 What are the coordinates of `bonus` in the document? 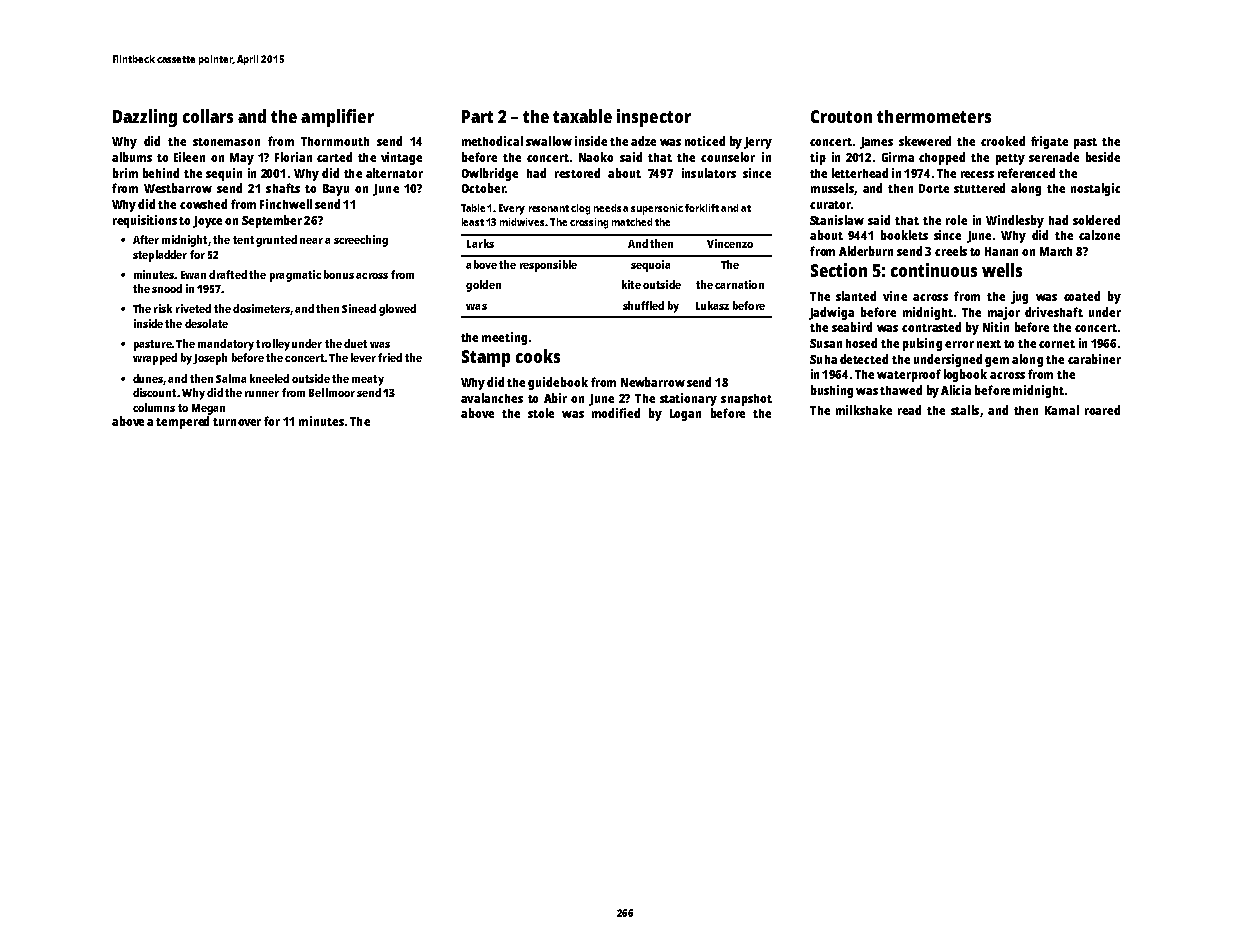 It's located at (339, 274).
